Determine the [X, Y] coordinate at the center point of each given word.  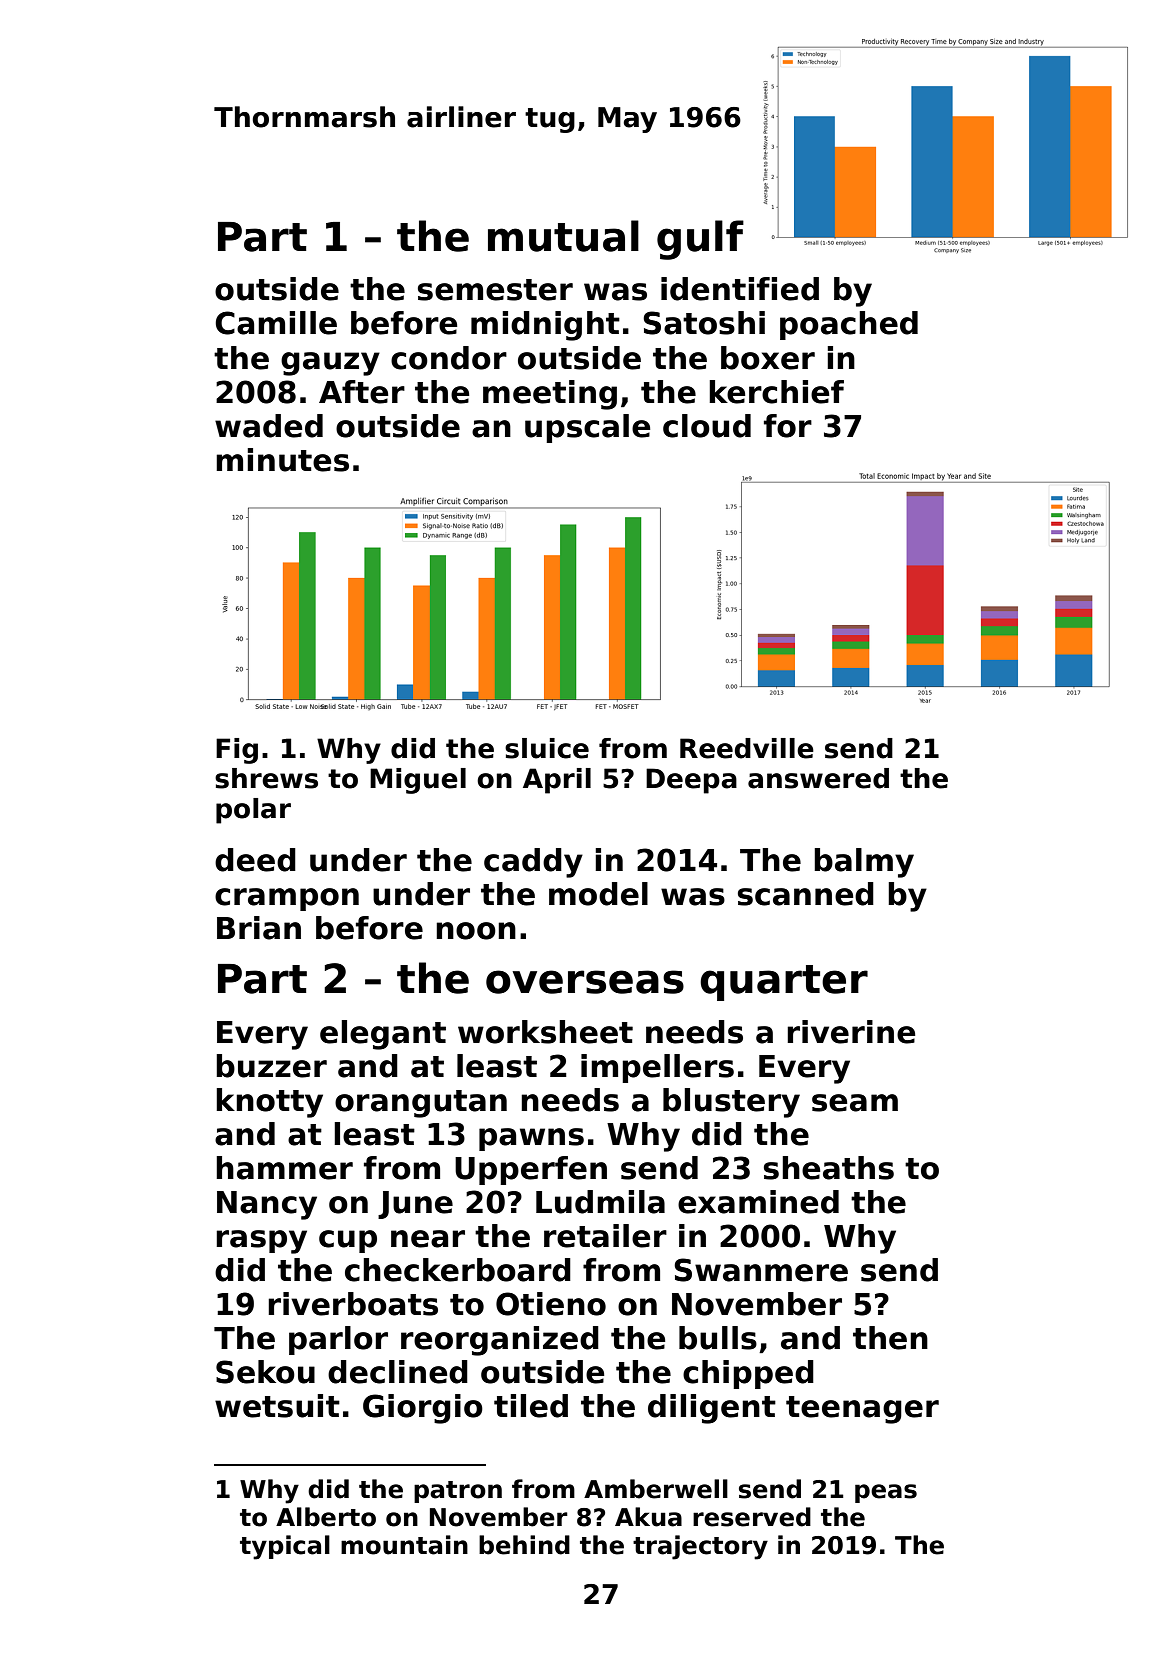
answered [818, 778]
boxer [768, 358]
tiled [531, 1406]
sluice [547, 748]
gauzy [330, 364]
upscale [587, 428]
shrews [266, 778]
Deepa [691, 781]
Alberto [326, 1517]
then [890, 1338]
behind [524, 1545]
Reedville [747, 748]
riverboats [353, 1304]
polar [253, 811]
